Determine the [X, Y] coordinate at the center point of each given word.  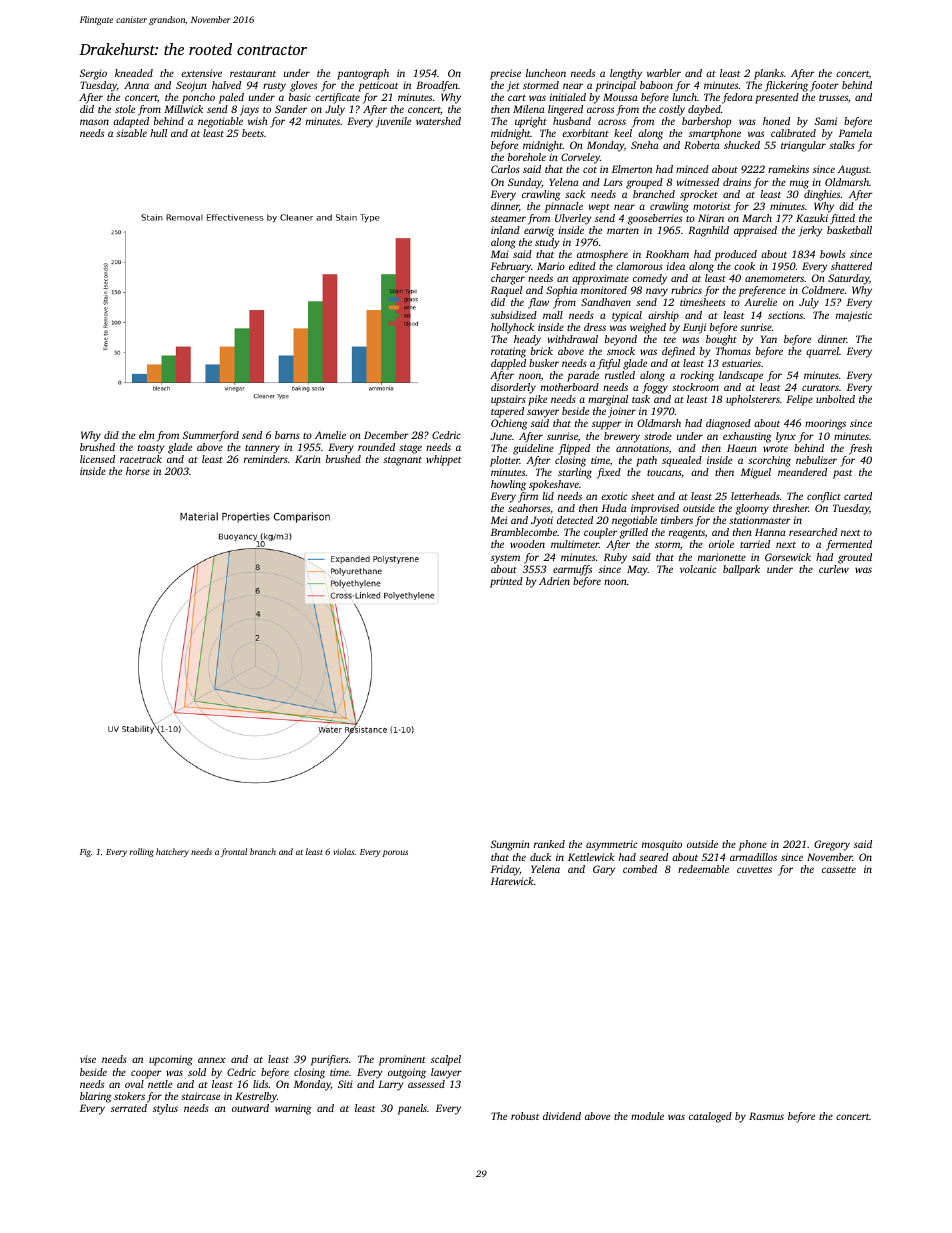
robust [525, 1116]
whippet [443, 460]
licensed [97, 459]
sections [785, 315]
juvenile [393, 122]
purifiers [330, 1060]
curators [820, 388]
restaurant [253, 74]
